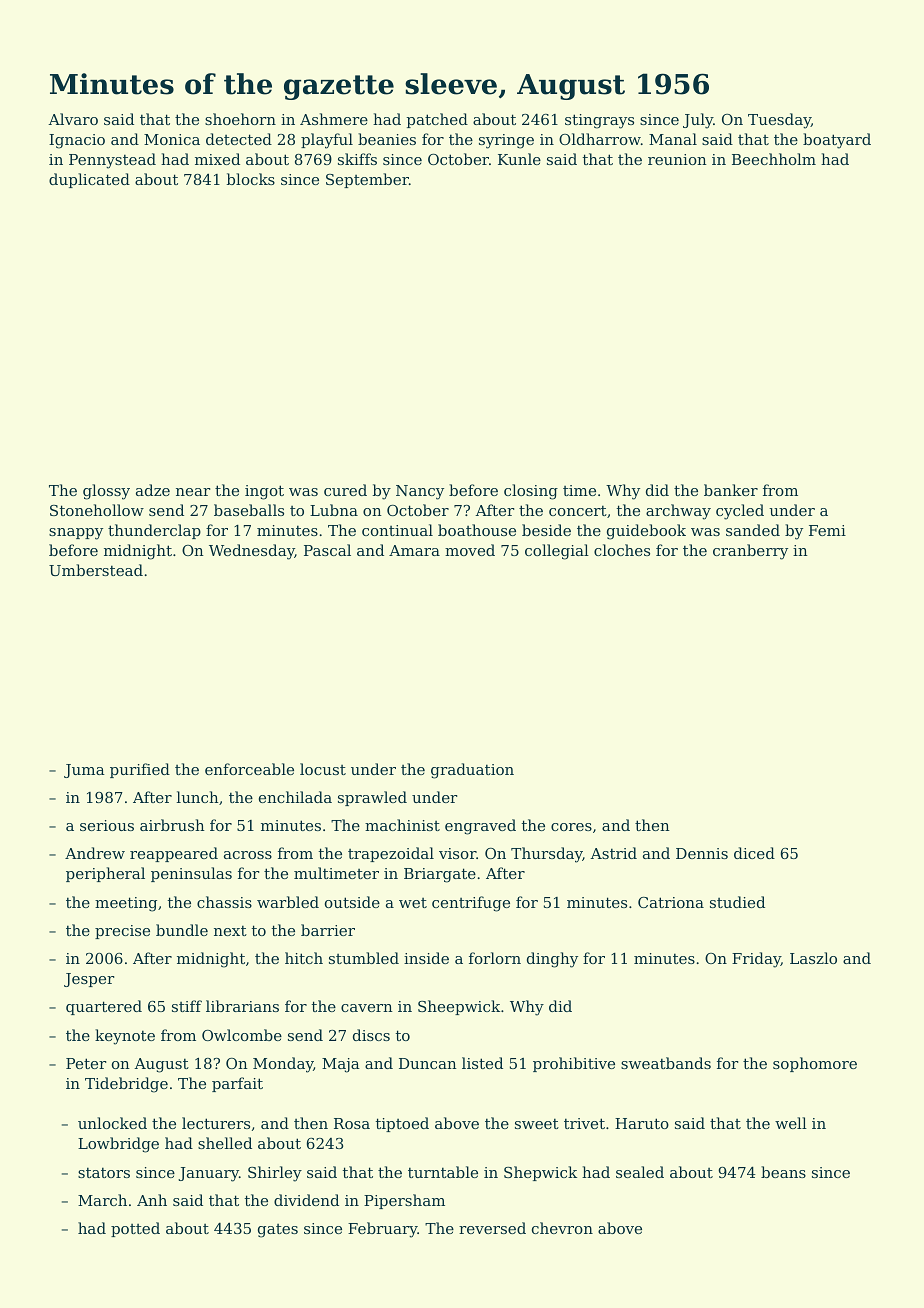  I want to click on shoehorn, so click(240, 119).
